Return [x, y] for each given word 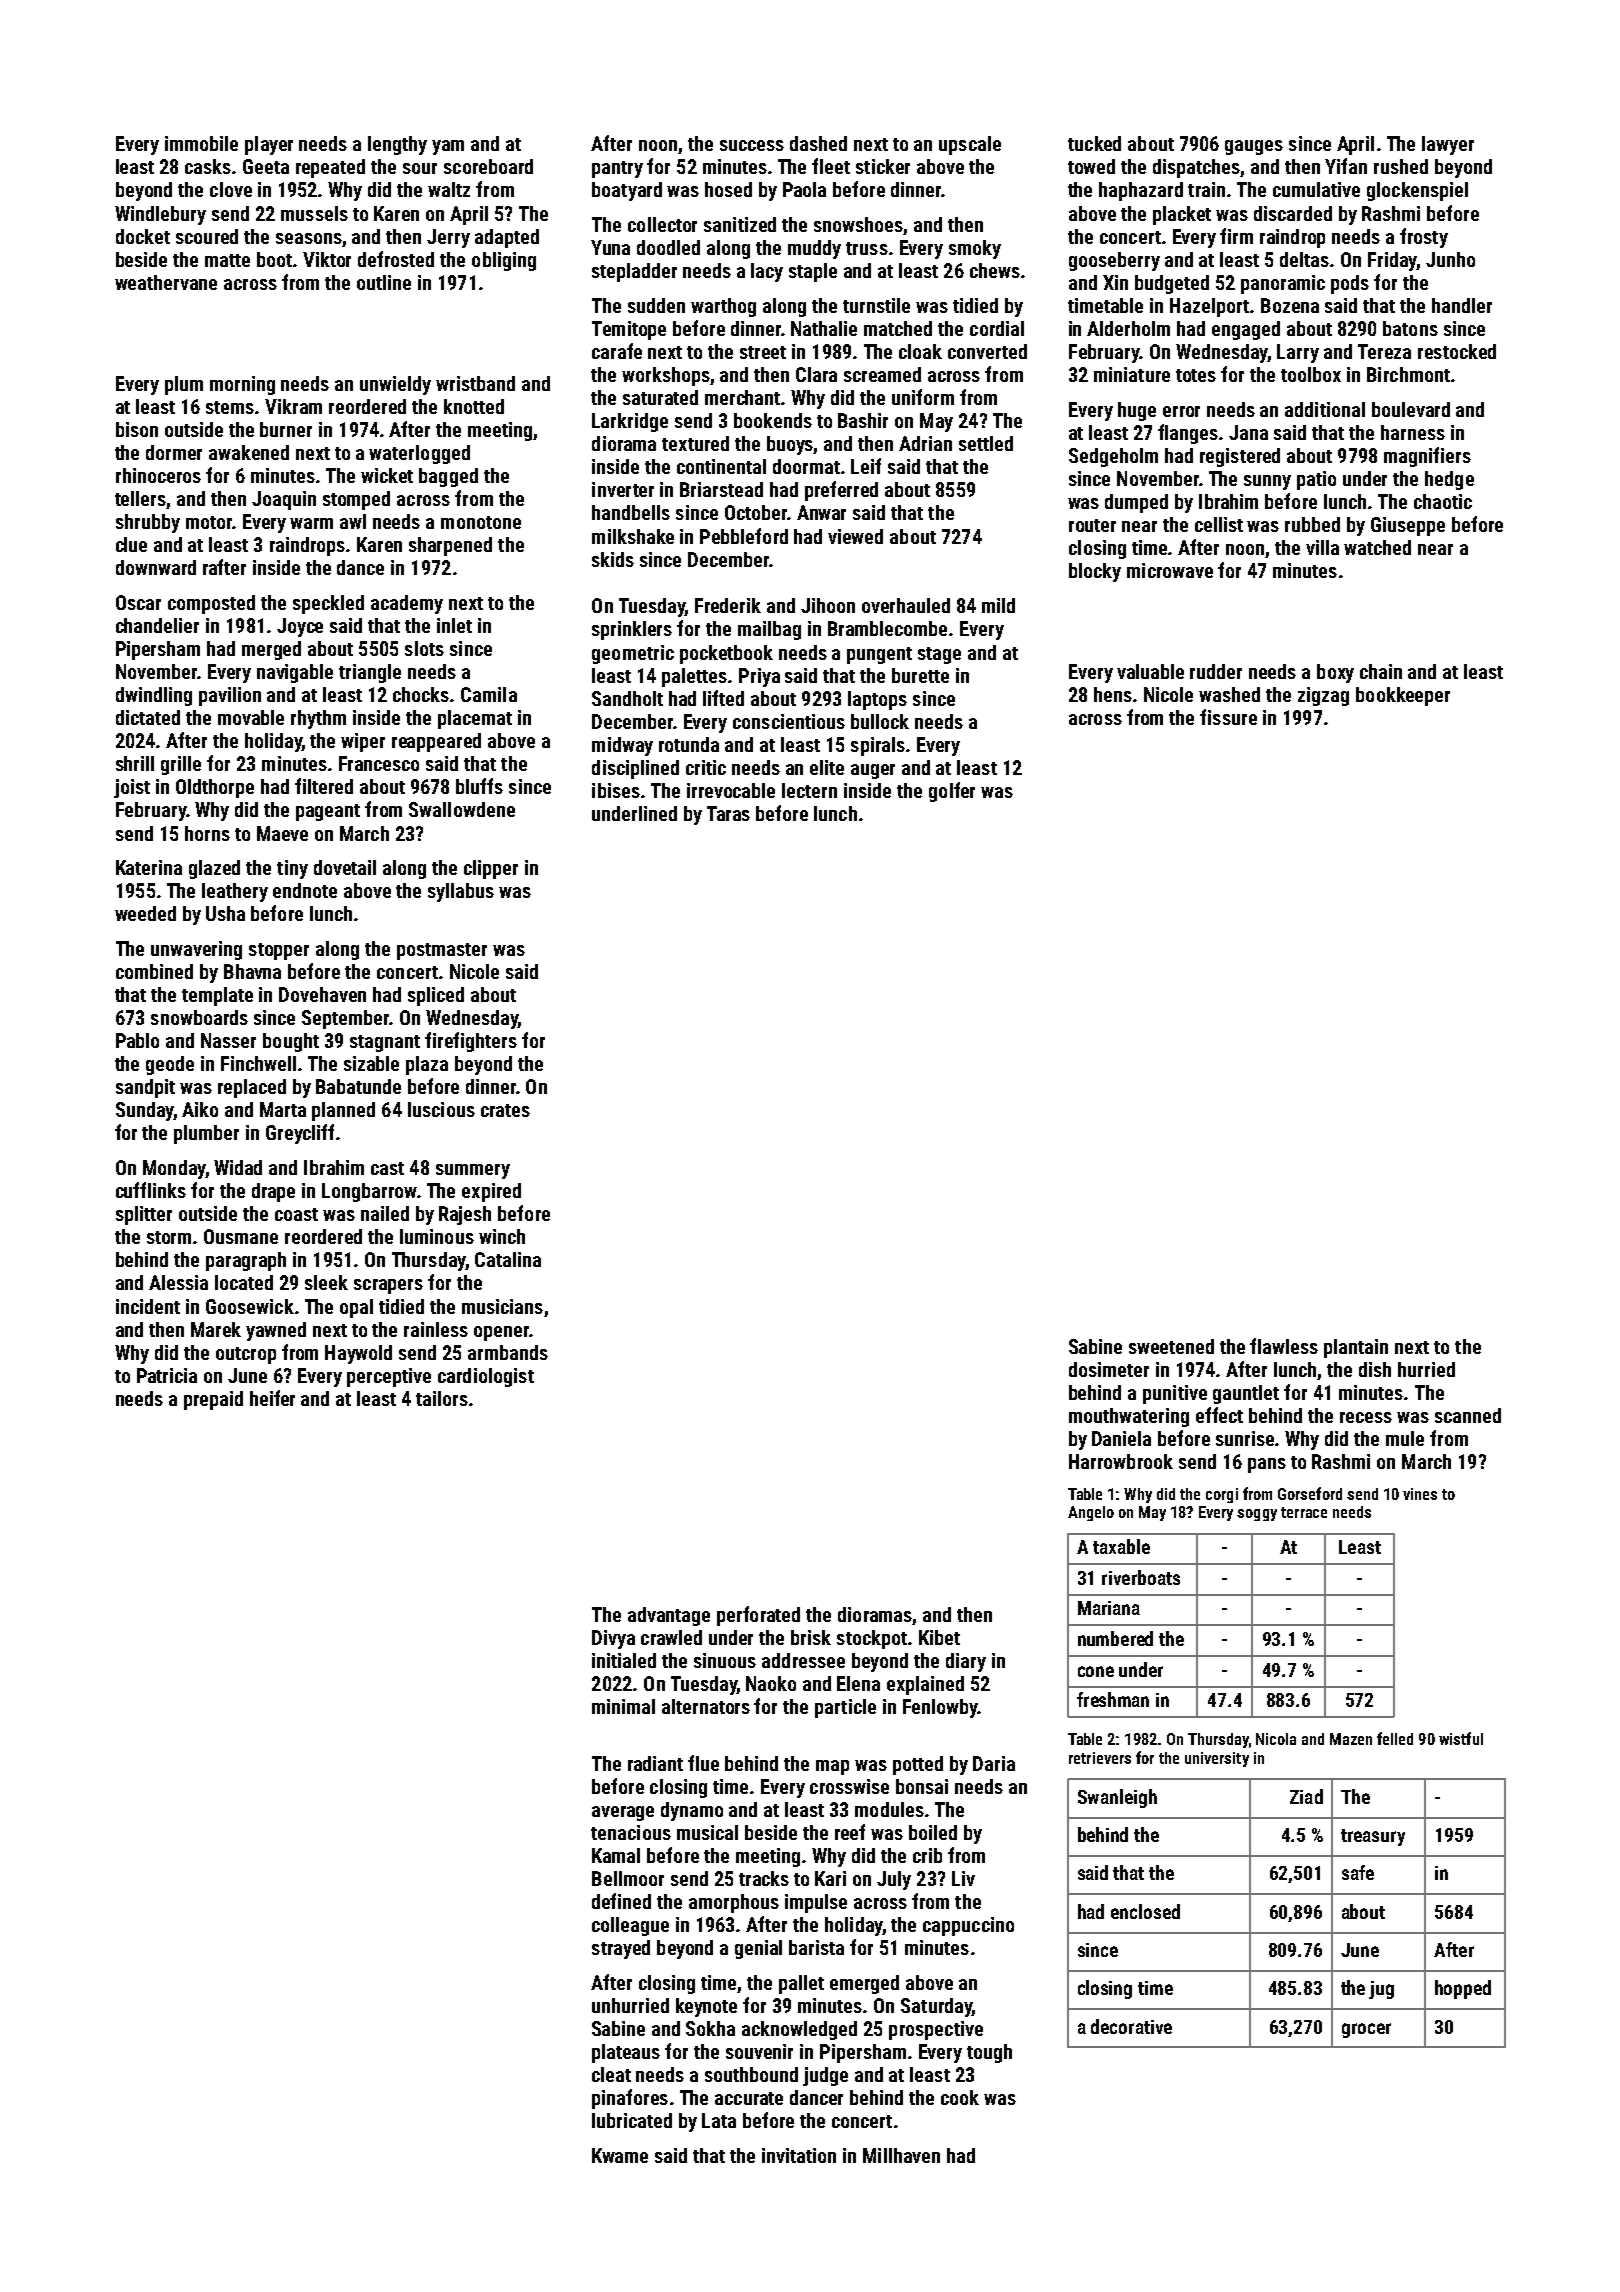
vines [1420, 1494]
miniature [1132, 374]
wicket [387, 475]
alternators [706, 1706]
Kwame [620, 2155]
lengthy [397, 145]
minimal [623, 1706]
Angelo [1091, 1513]
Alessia [178, 1282]
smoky [975, 249]
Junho [1450, 259]
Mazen [1351, 1739]
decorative [1131, 2026]
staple [813, 272]
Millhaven [901, 2155]
